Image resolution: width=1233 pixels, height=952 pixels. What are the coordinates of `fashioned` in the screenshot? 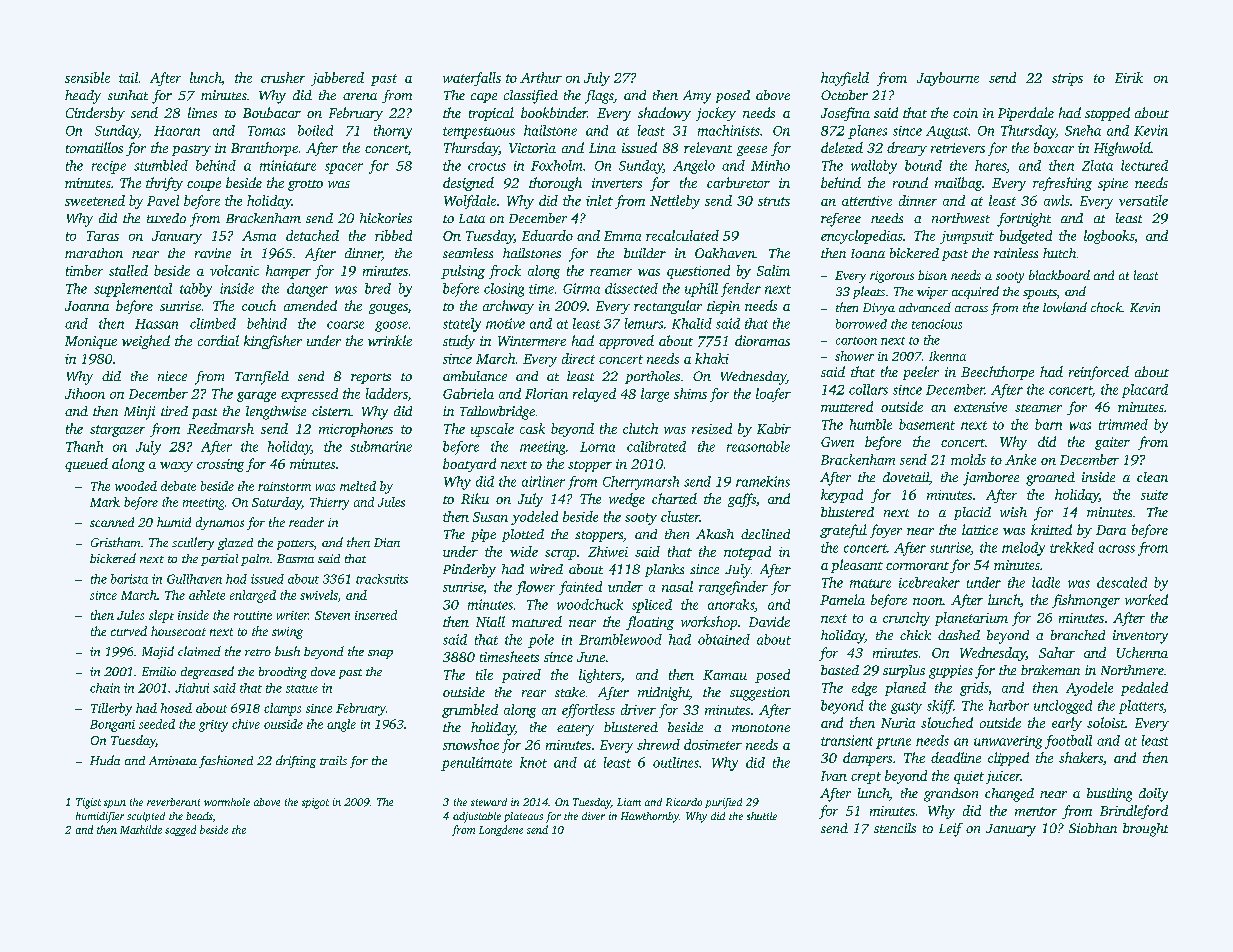 It's located at (226, 761).
